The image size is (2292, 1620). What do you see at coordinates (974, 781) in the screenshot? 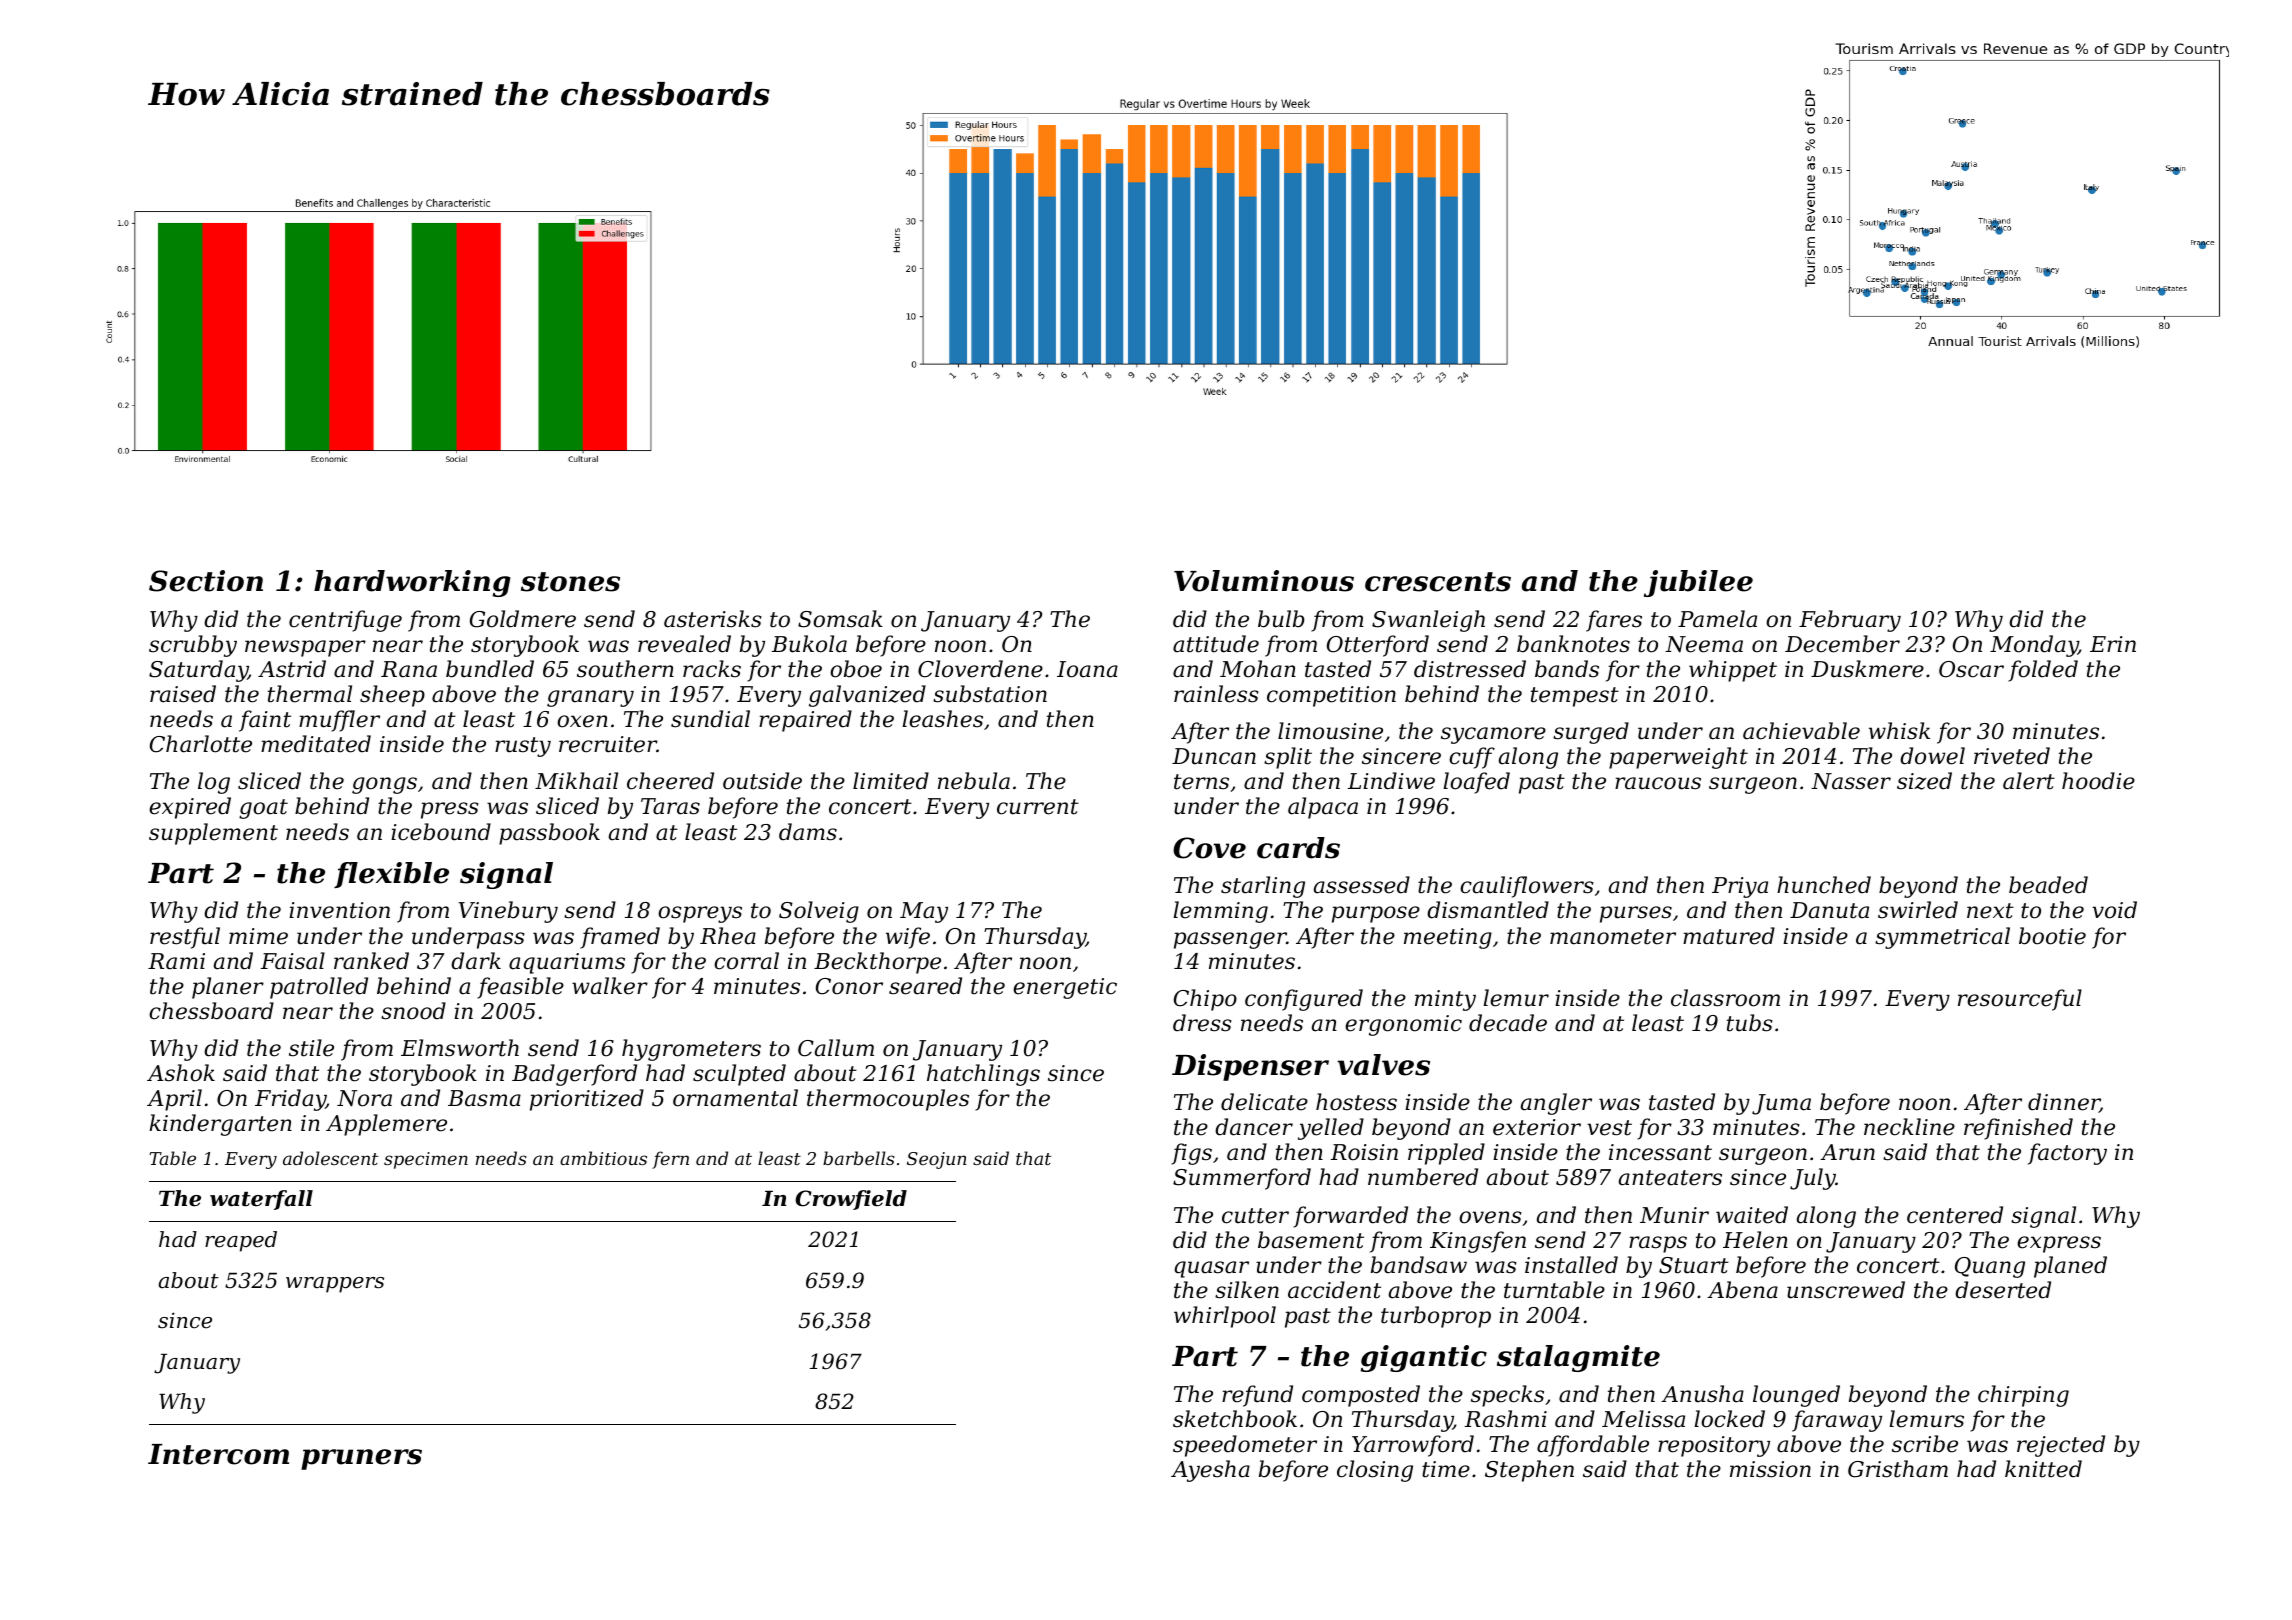
I see `nebula` at bounding box center [974, 781].
